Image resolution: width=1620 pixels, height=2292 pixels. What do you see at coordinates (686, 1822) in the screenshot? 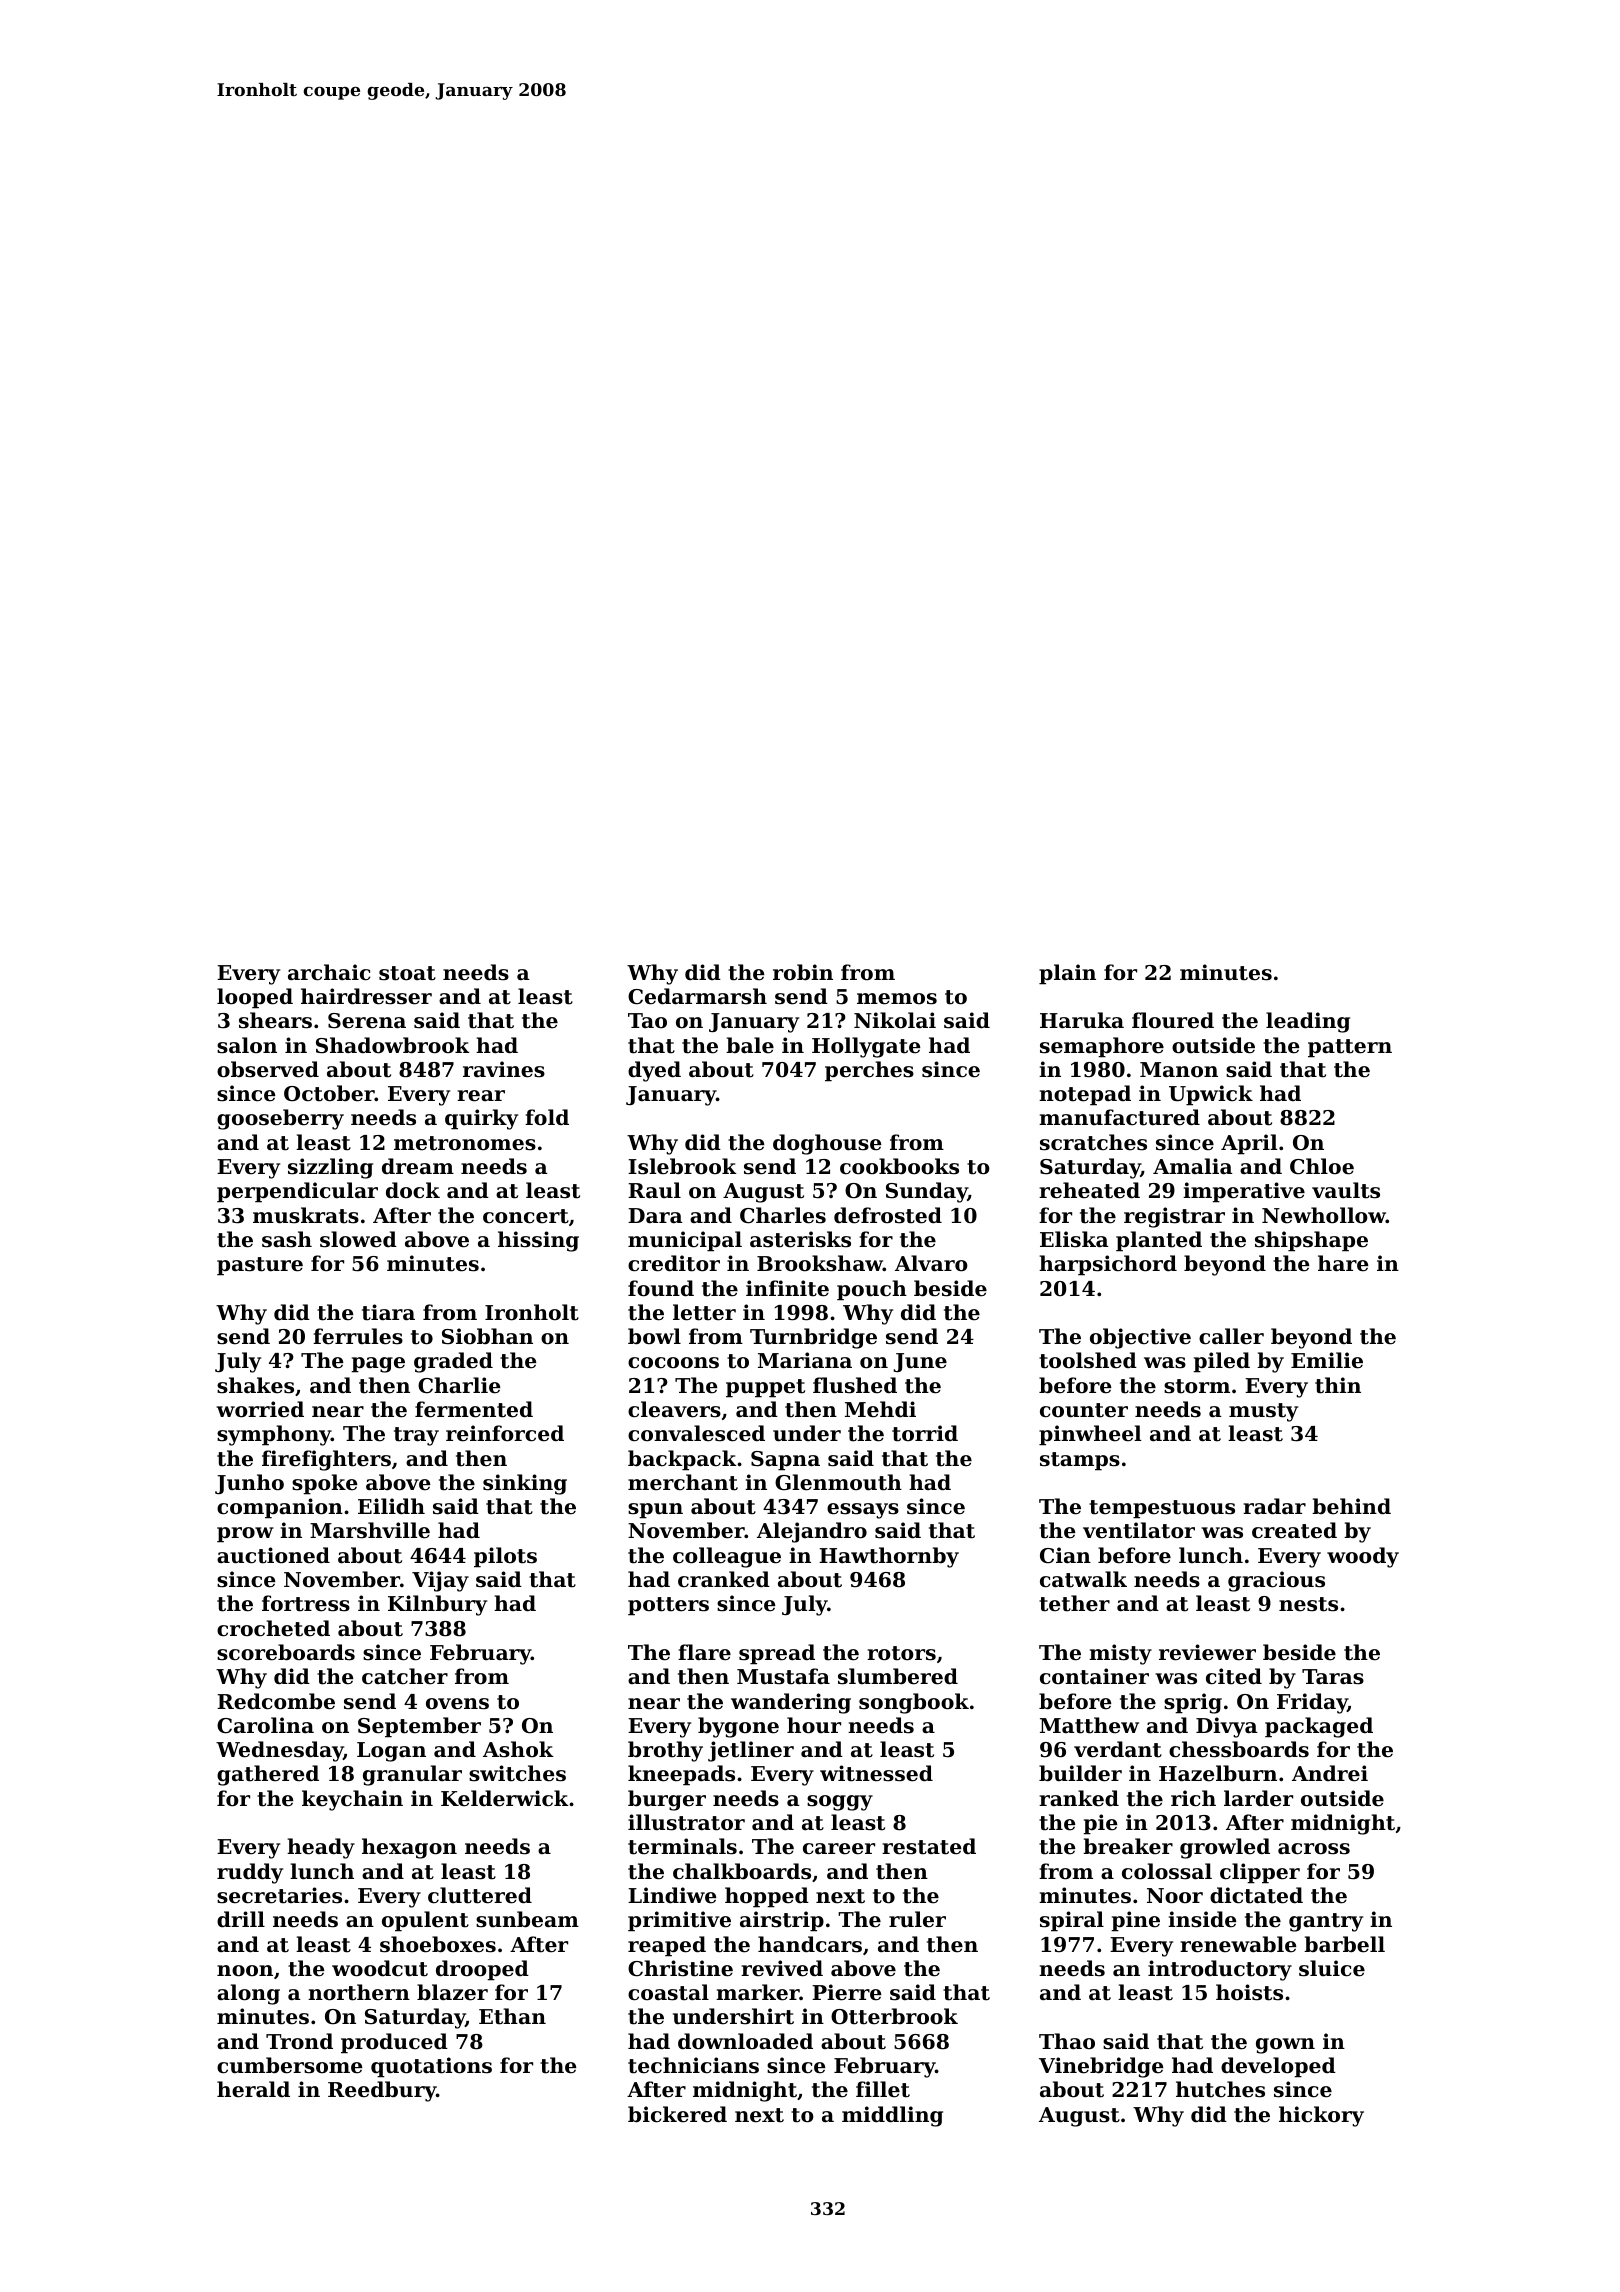
I see `illustrator` at bounding box center [686, 1822].
